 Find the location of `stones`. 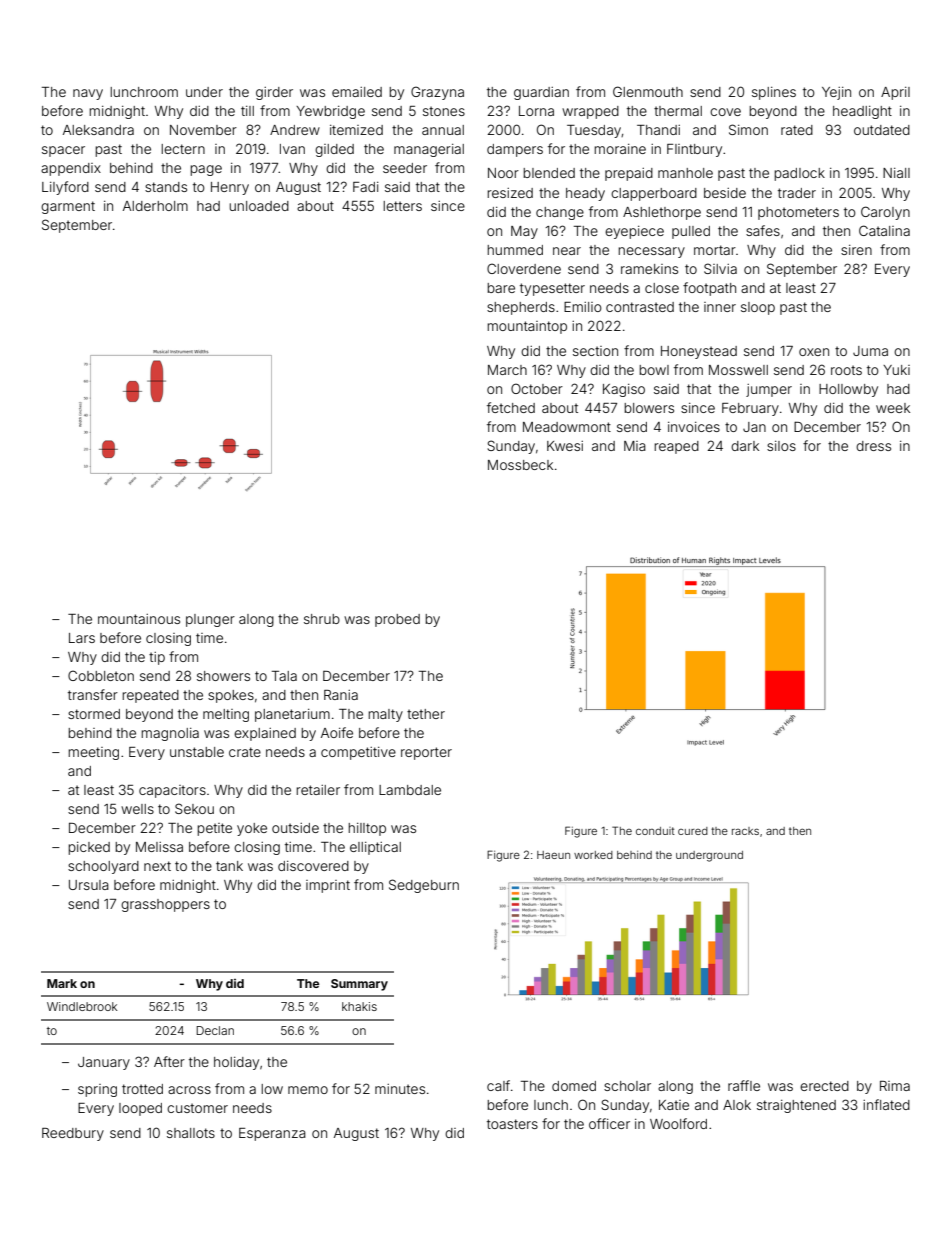

stones is located at coordinates (444, 111).
